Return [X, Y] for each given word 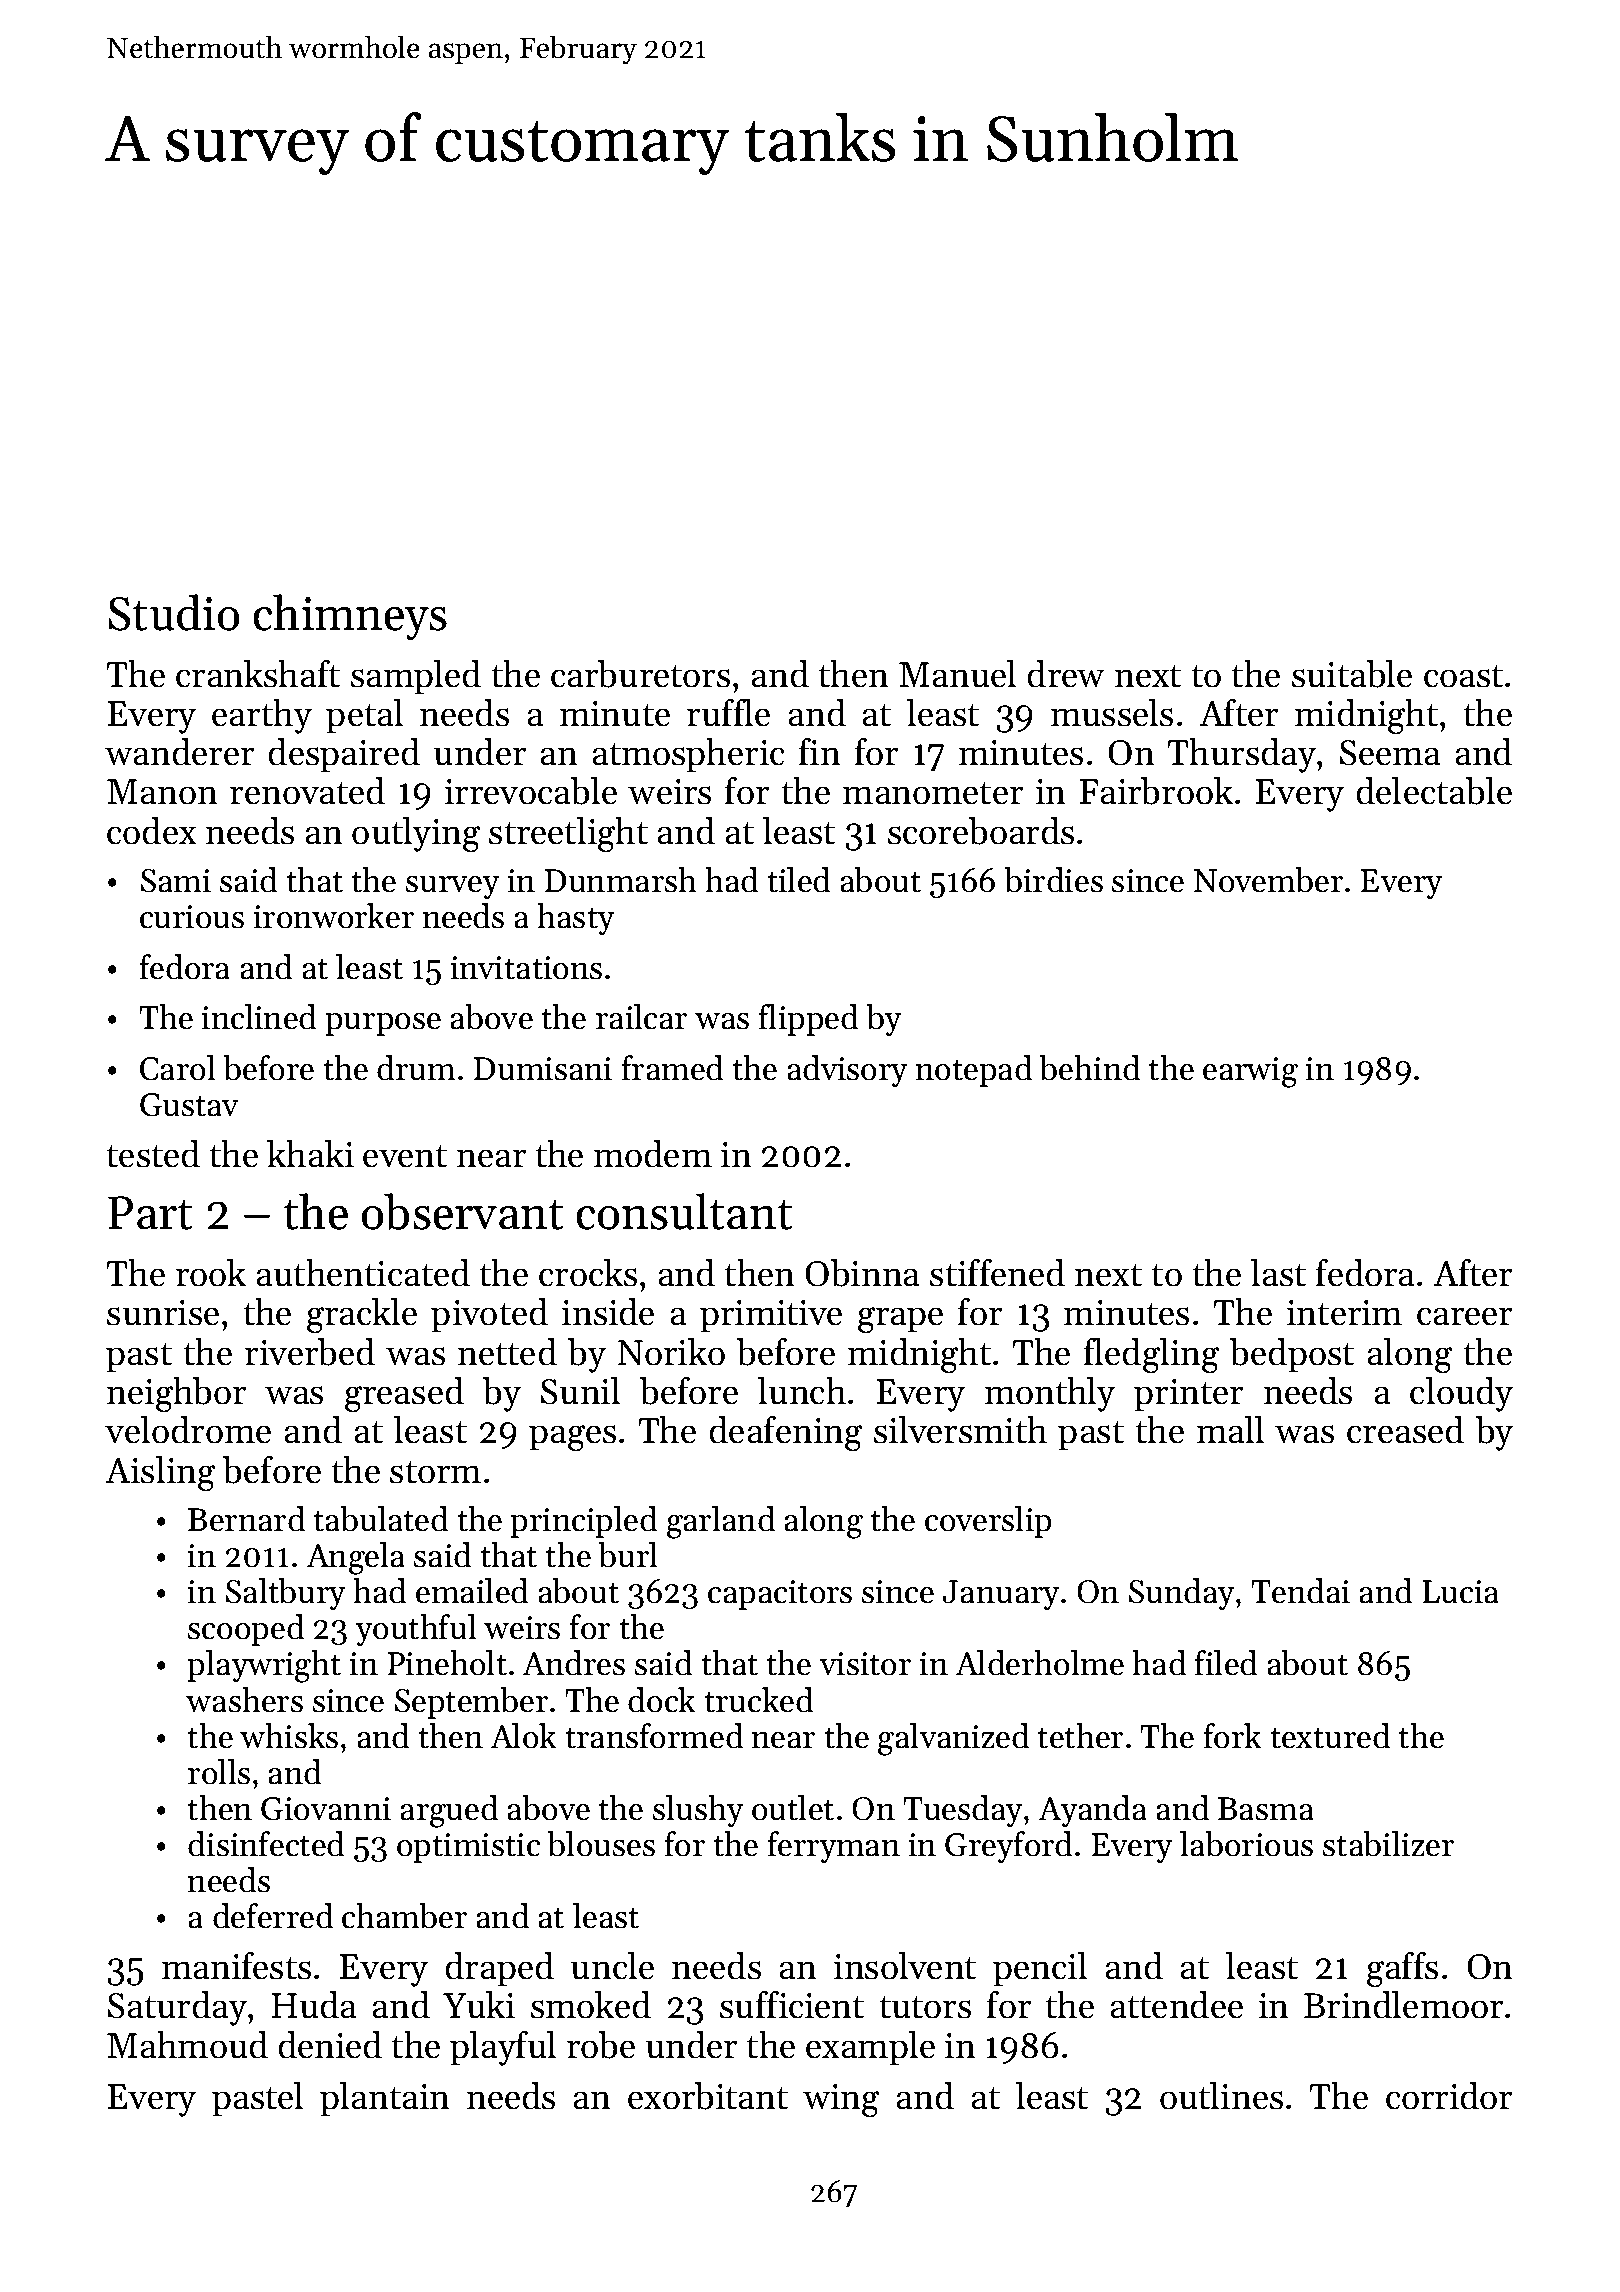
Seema [1390, 753]
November [1268, 880]
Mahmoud [187, 2045]
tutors [925, 2007]
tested [153, 1154]
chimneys [350, 617]
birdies [1053, 880]
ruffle [728, 713]
